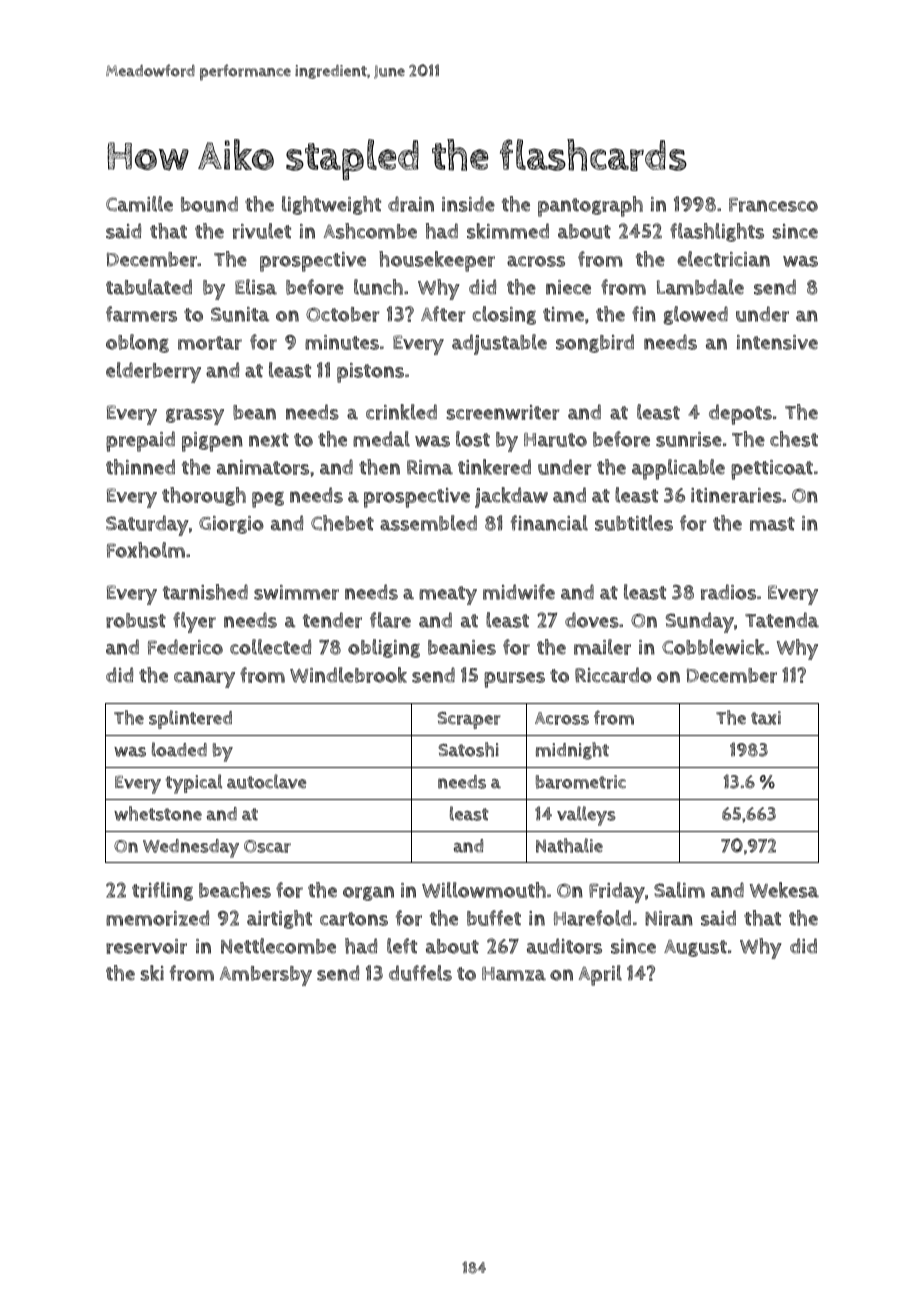  I want to click on April, so click(600, 975).
